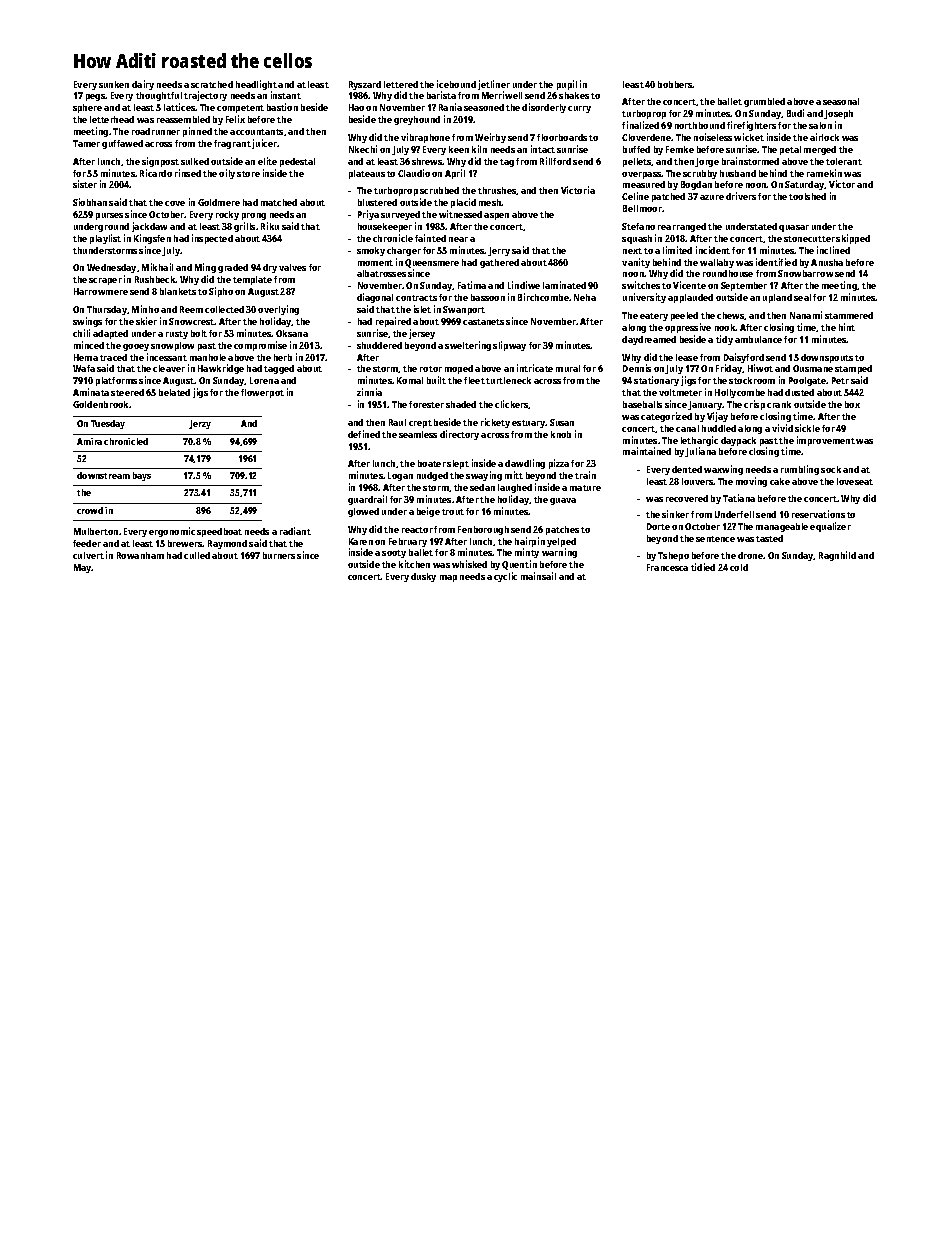 The image size is (952, 1233). Describe the element at coordinates (841, 101) in the document. I see `seasonal` at that location.
